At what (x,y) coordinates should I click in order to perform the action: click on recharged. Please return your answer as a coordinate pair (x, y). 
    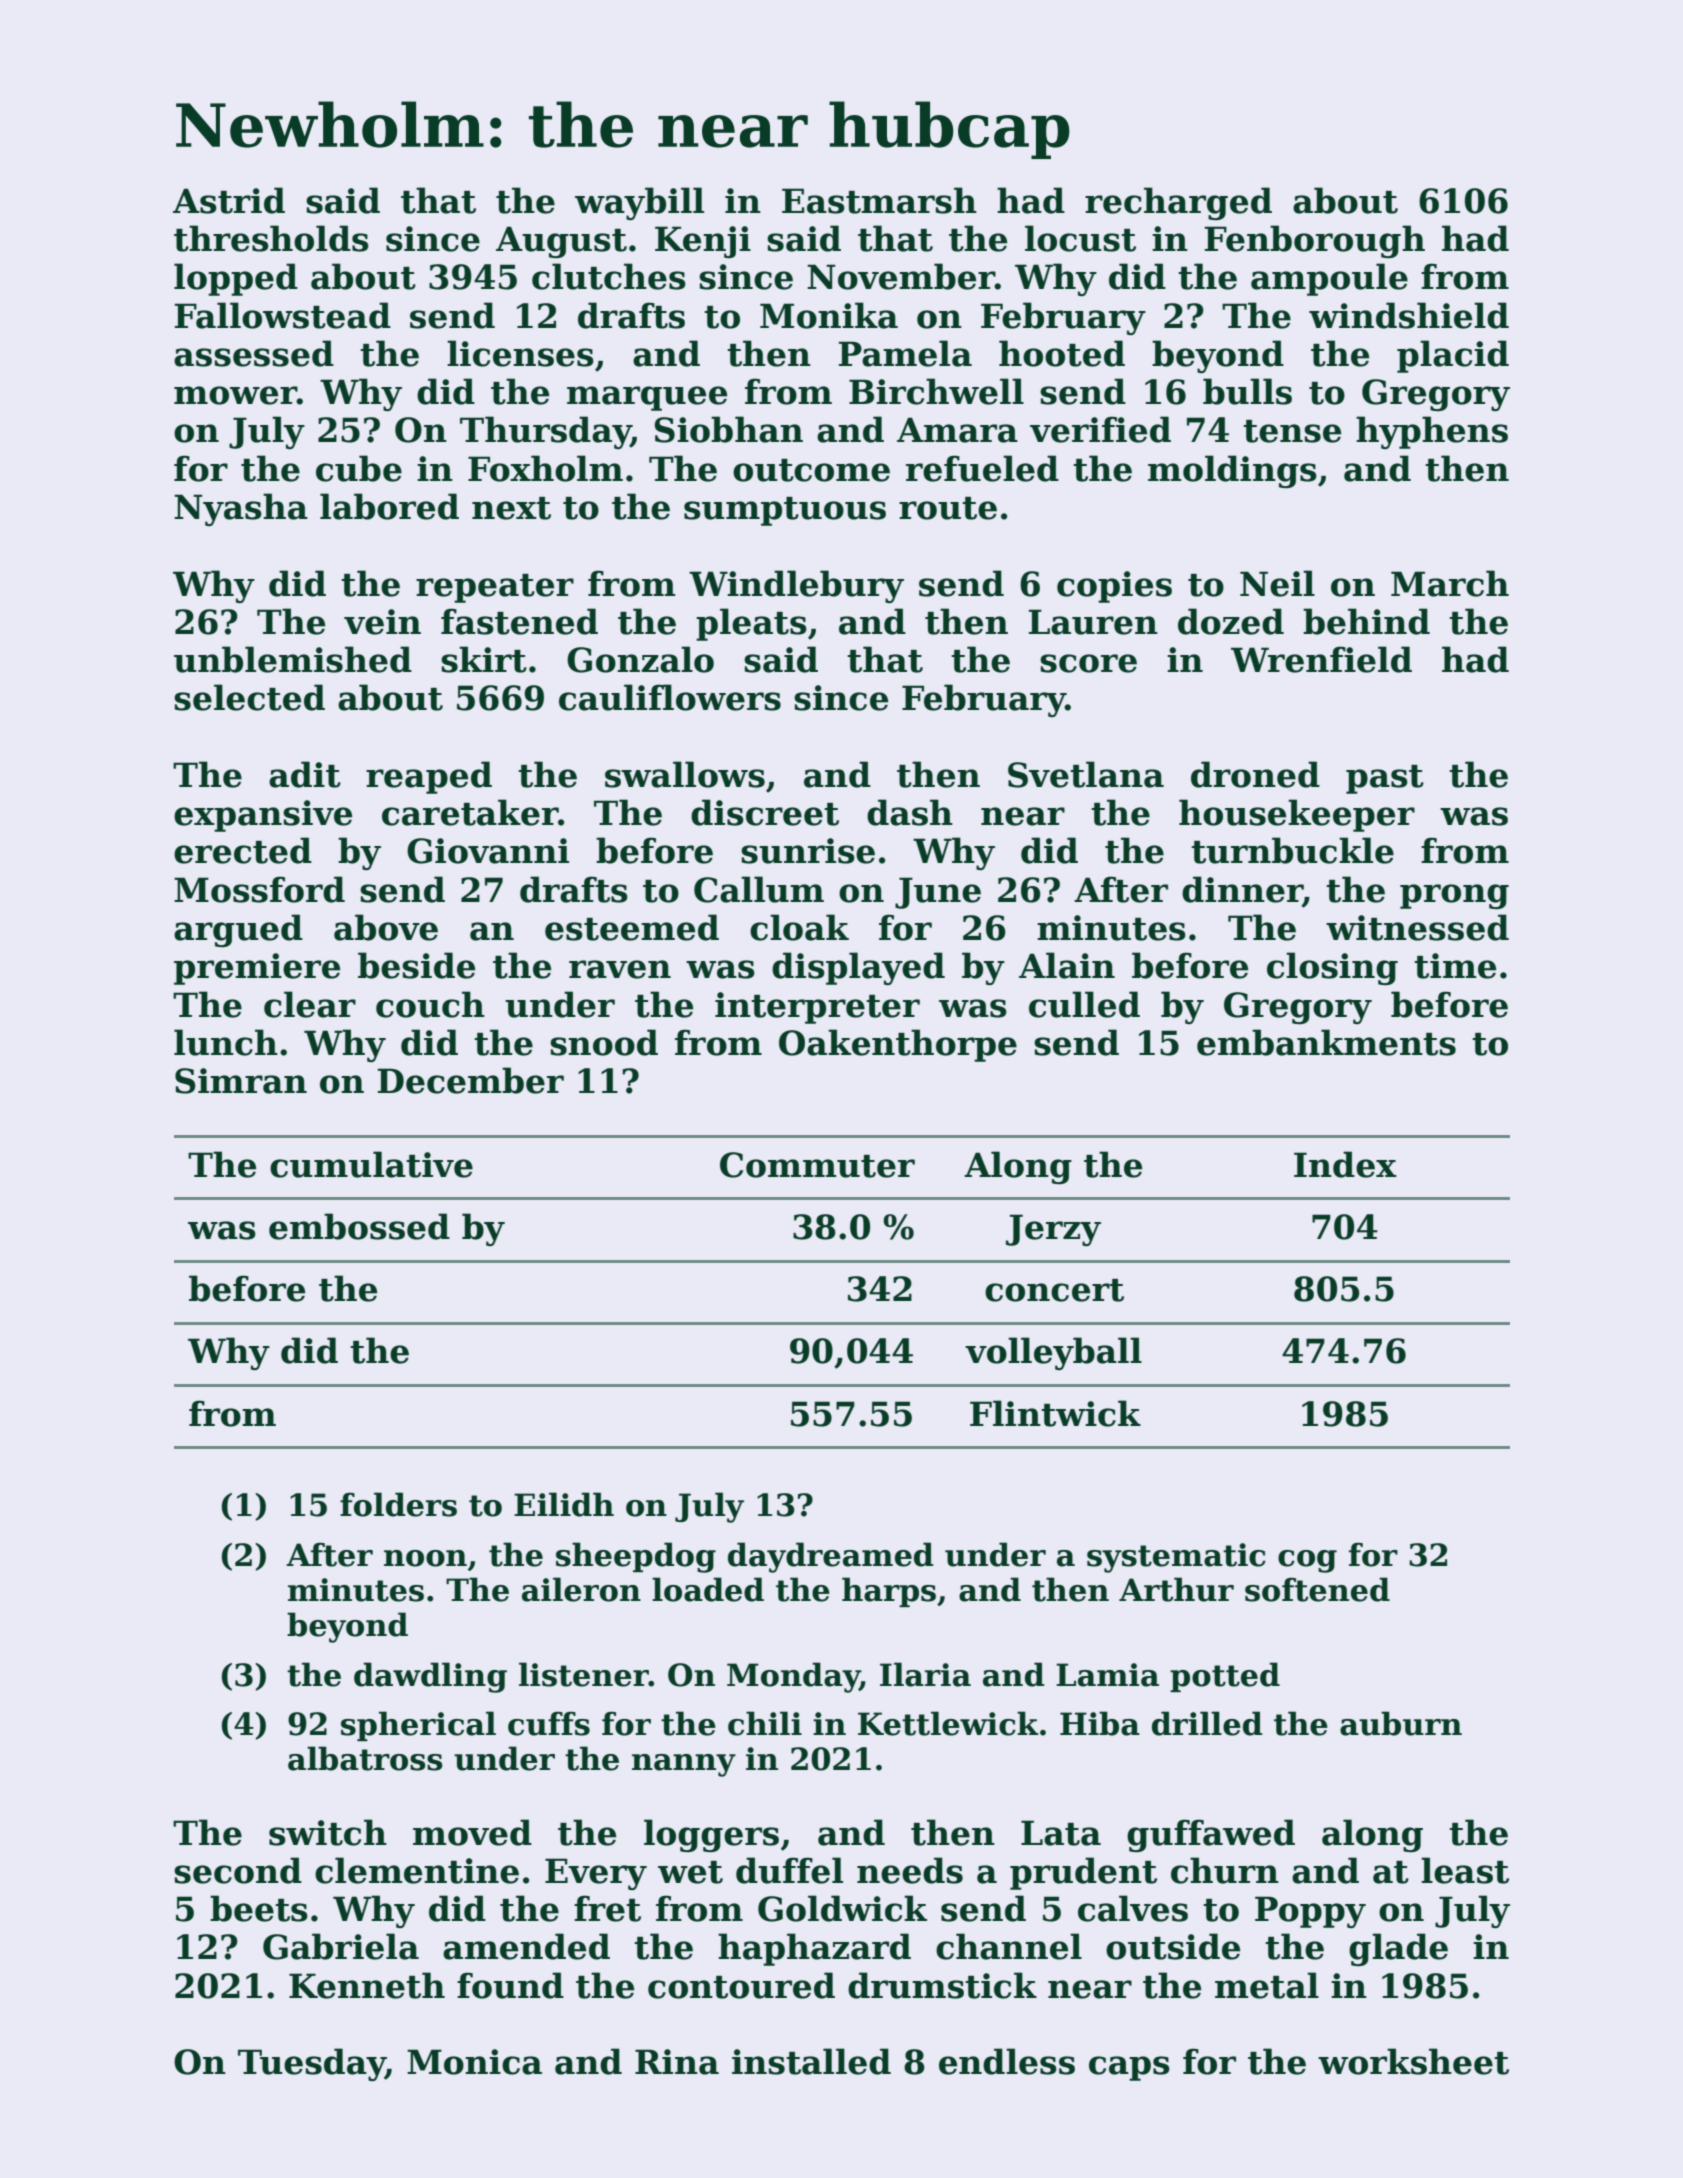
    Looking at the image, I should click on (1178, 203).
